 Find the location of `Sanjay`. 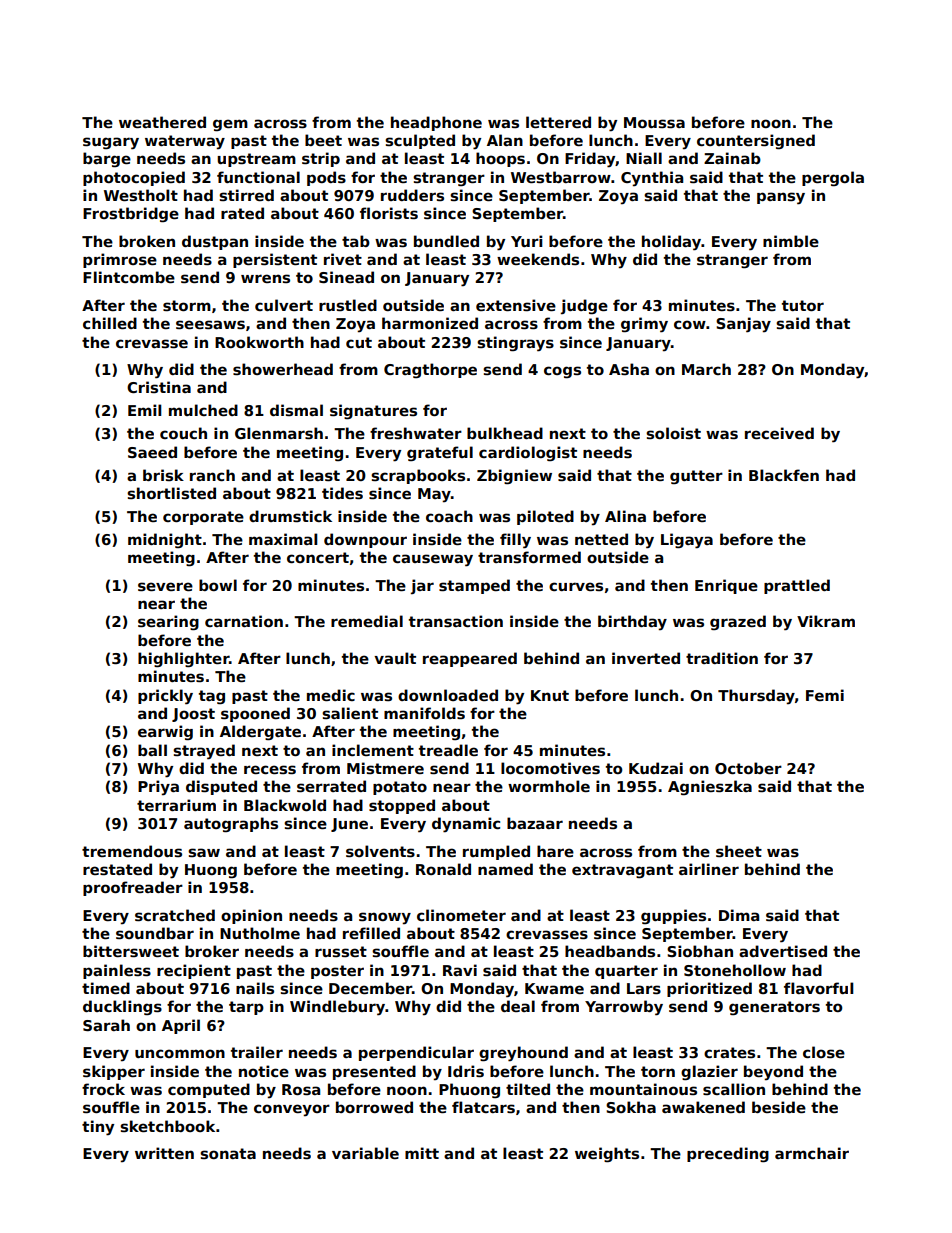

Sanjay is located at coordinates (743, 325).
